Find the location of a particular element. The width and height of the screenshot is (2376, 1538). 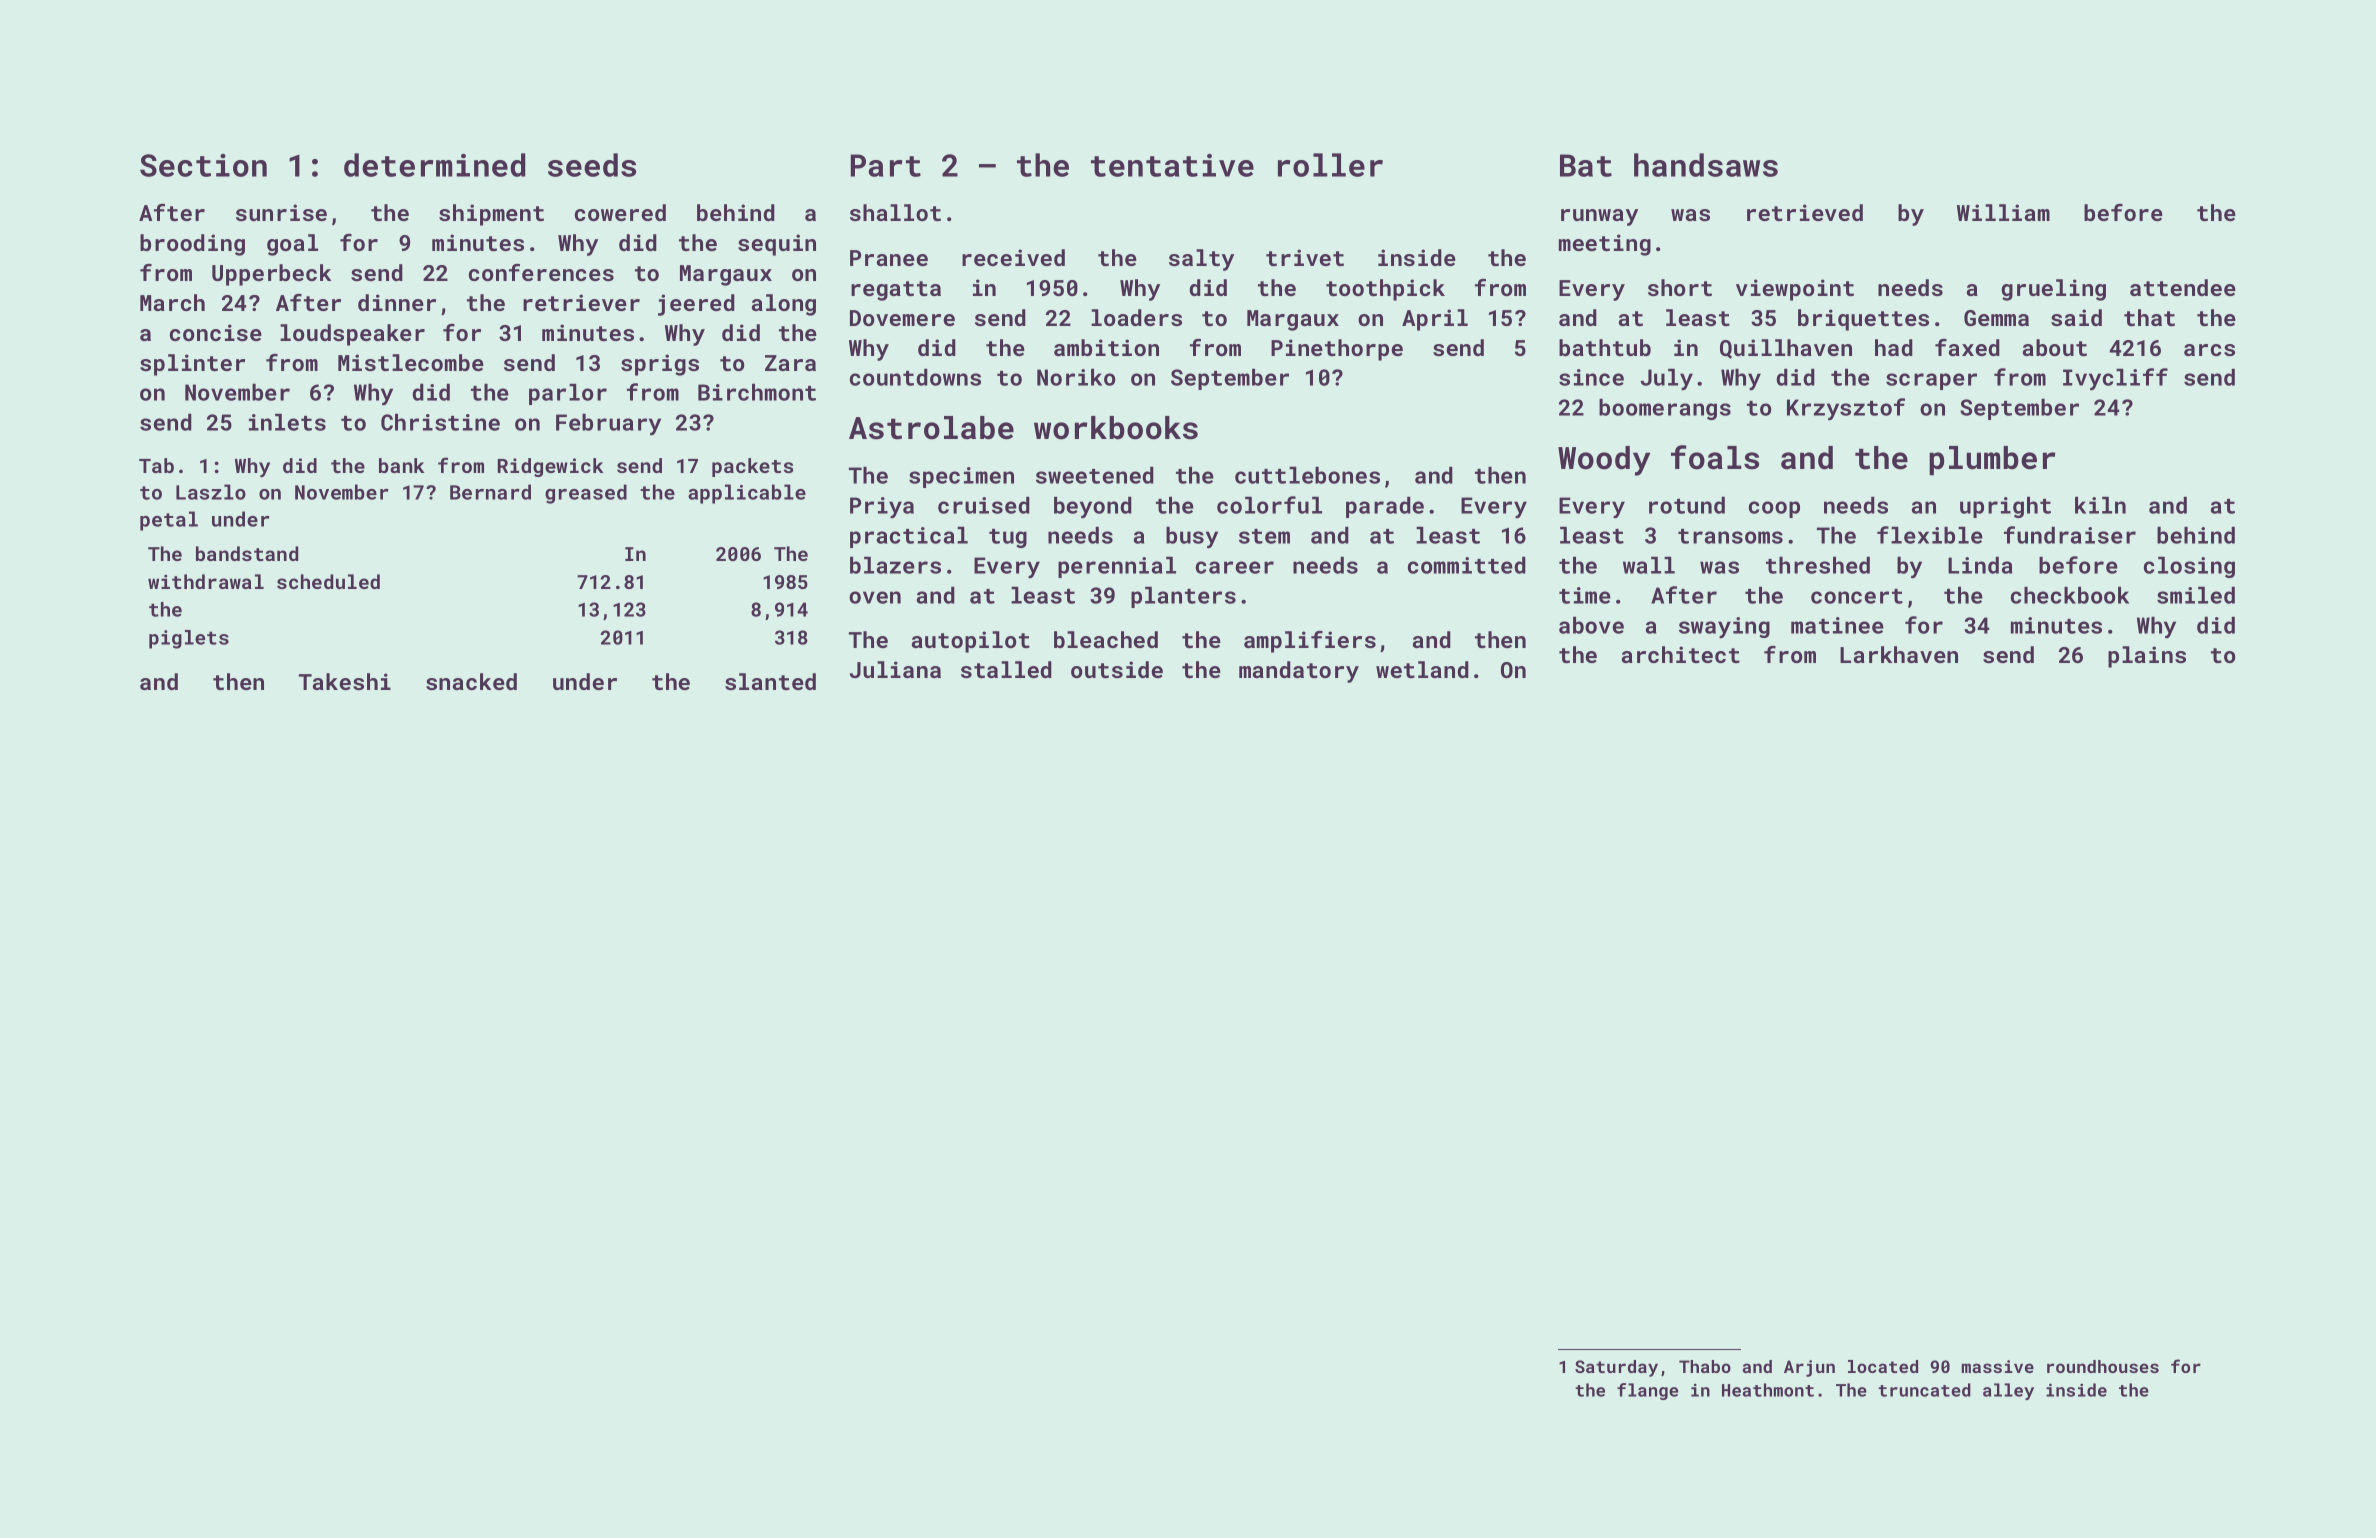

flange is located at coordinates (1647, 1391).
